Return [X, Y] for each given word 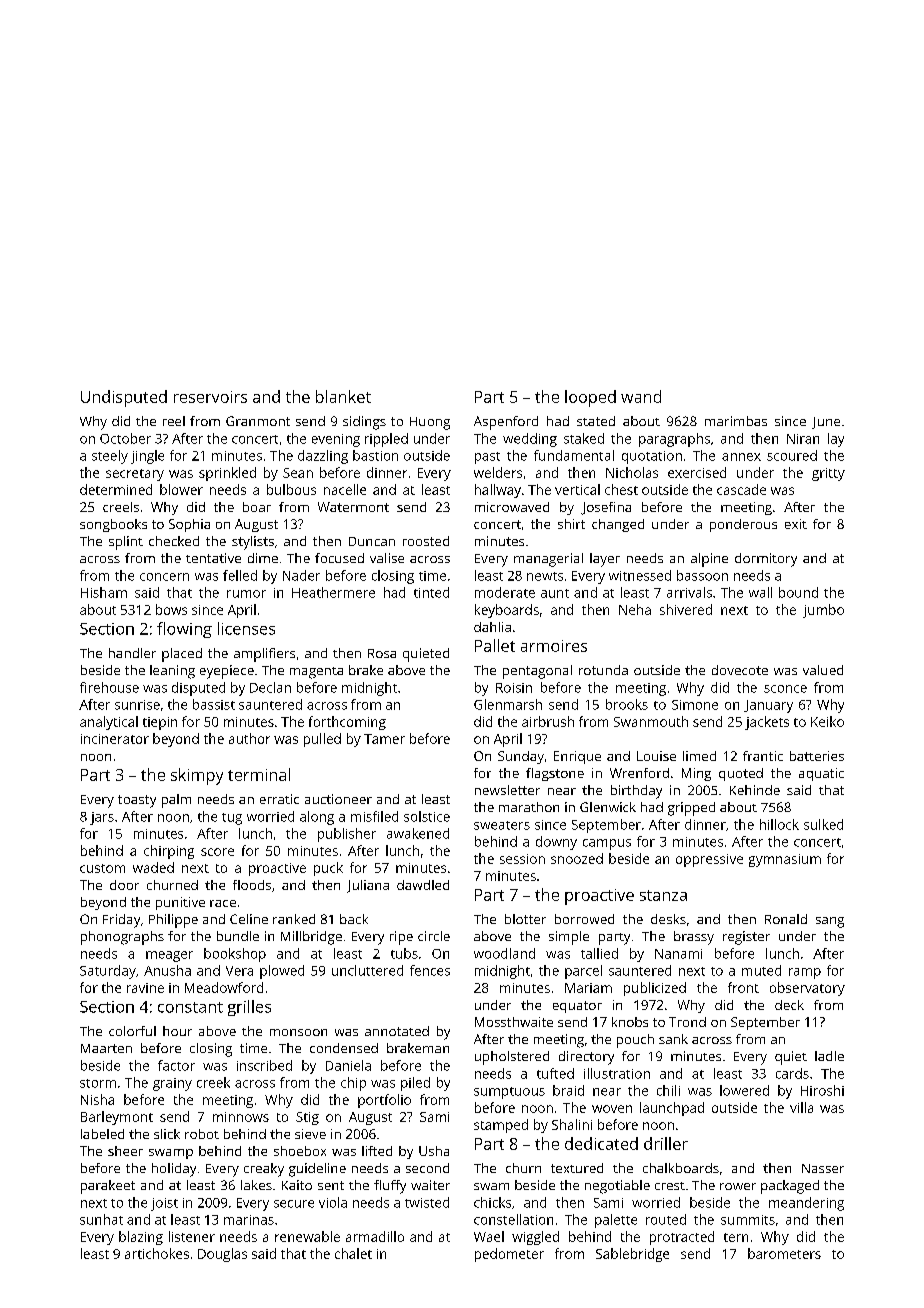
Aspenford [506, 423]
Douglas [222, 1255]
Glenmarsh [508, 704]
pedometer [509, 1255]
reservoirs [210, 397]
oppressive [709, 860]
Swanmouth [651, 721]
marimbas [736, 421]
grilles [249, 1008]
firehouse [109, 687]
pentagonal [537, 672]
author [249, 738]
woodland [504, 953]
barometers [784, 1253]
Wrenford [639, 773]
